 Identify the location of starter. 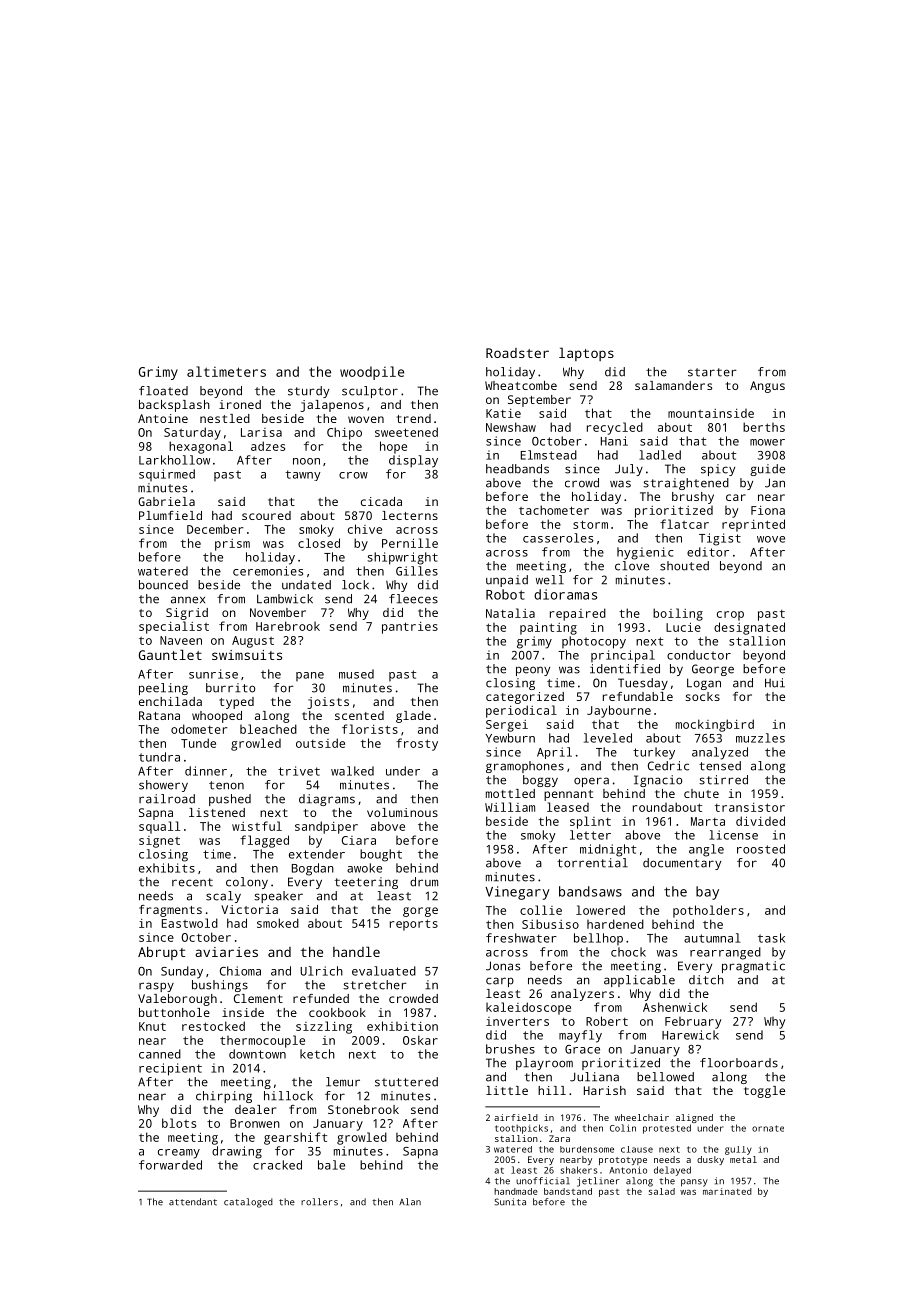
(712, 372).
